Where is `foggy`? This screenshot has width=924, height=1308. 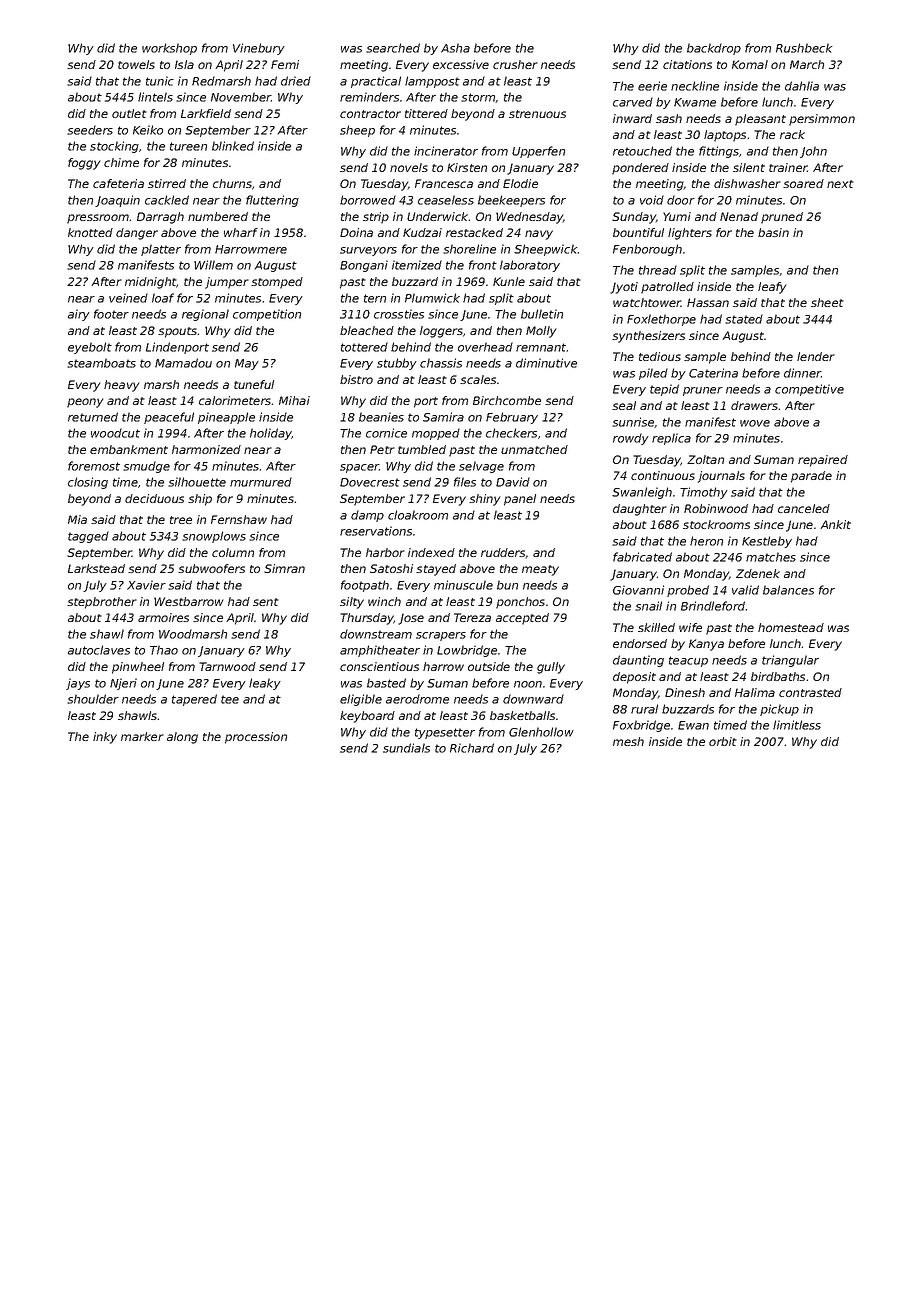
foggy is located at coordinates (84, 164).
